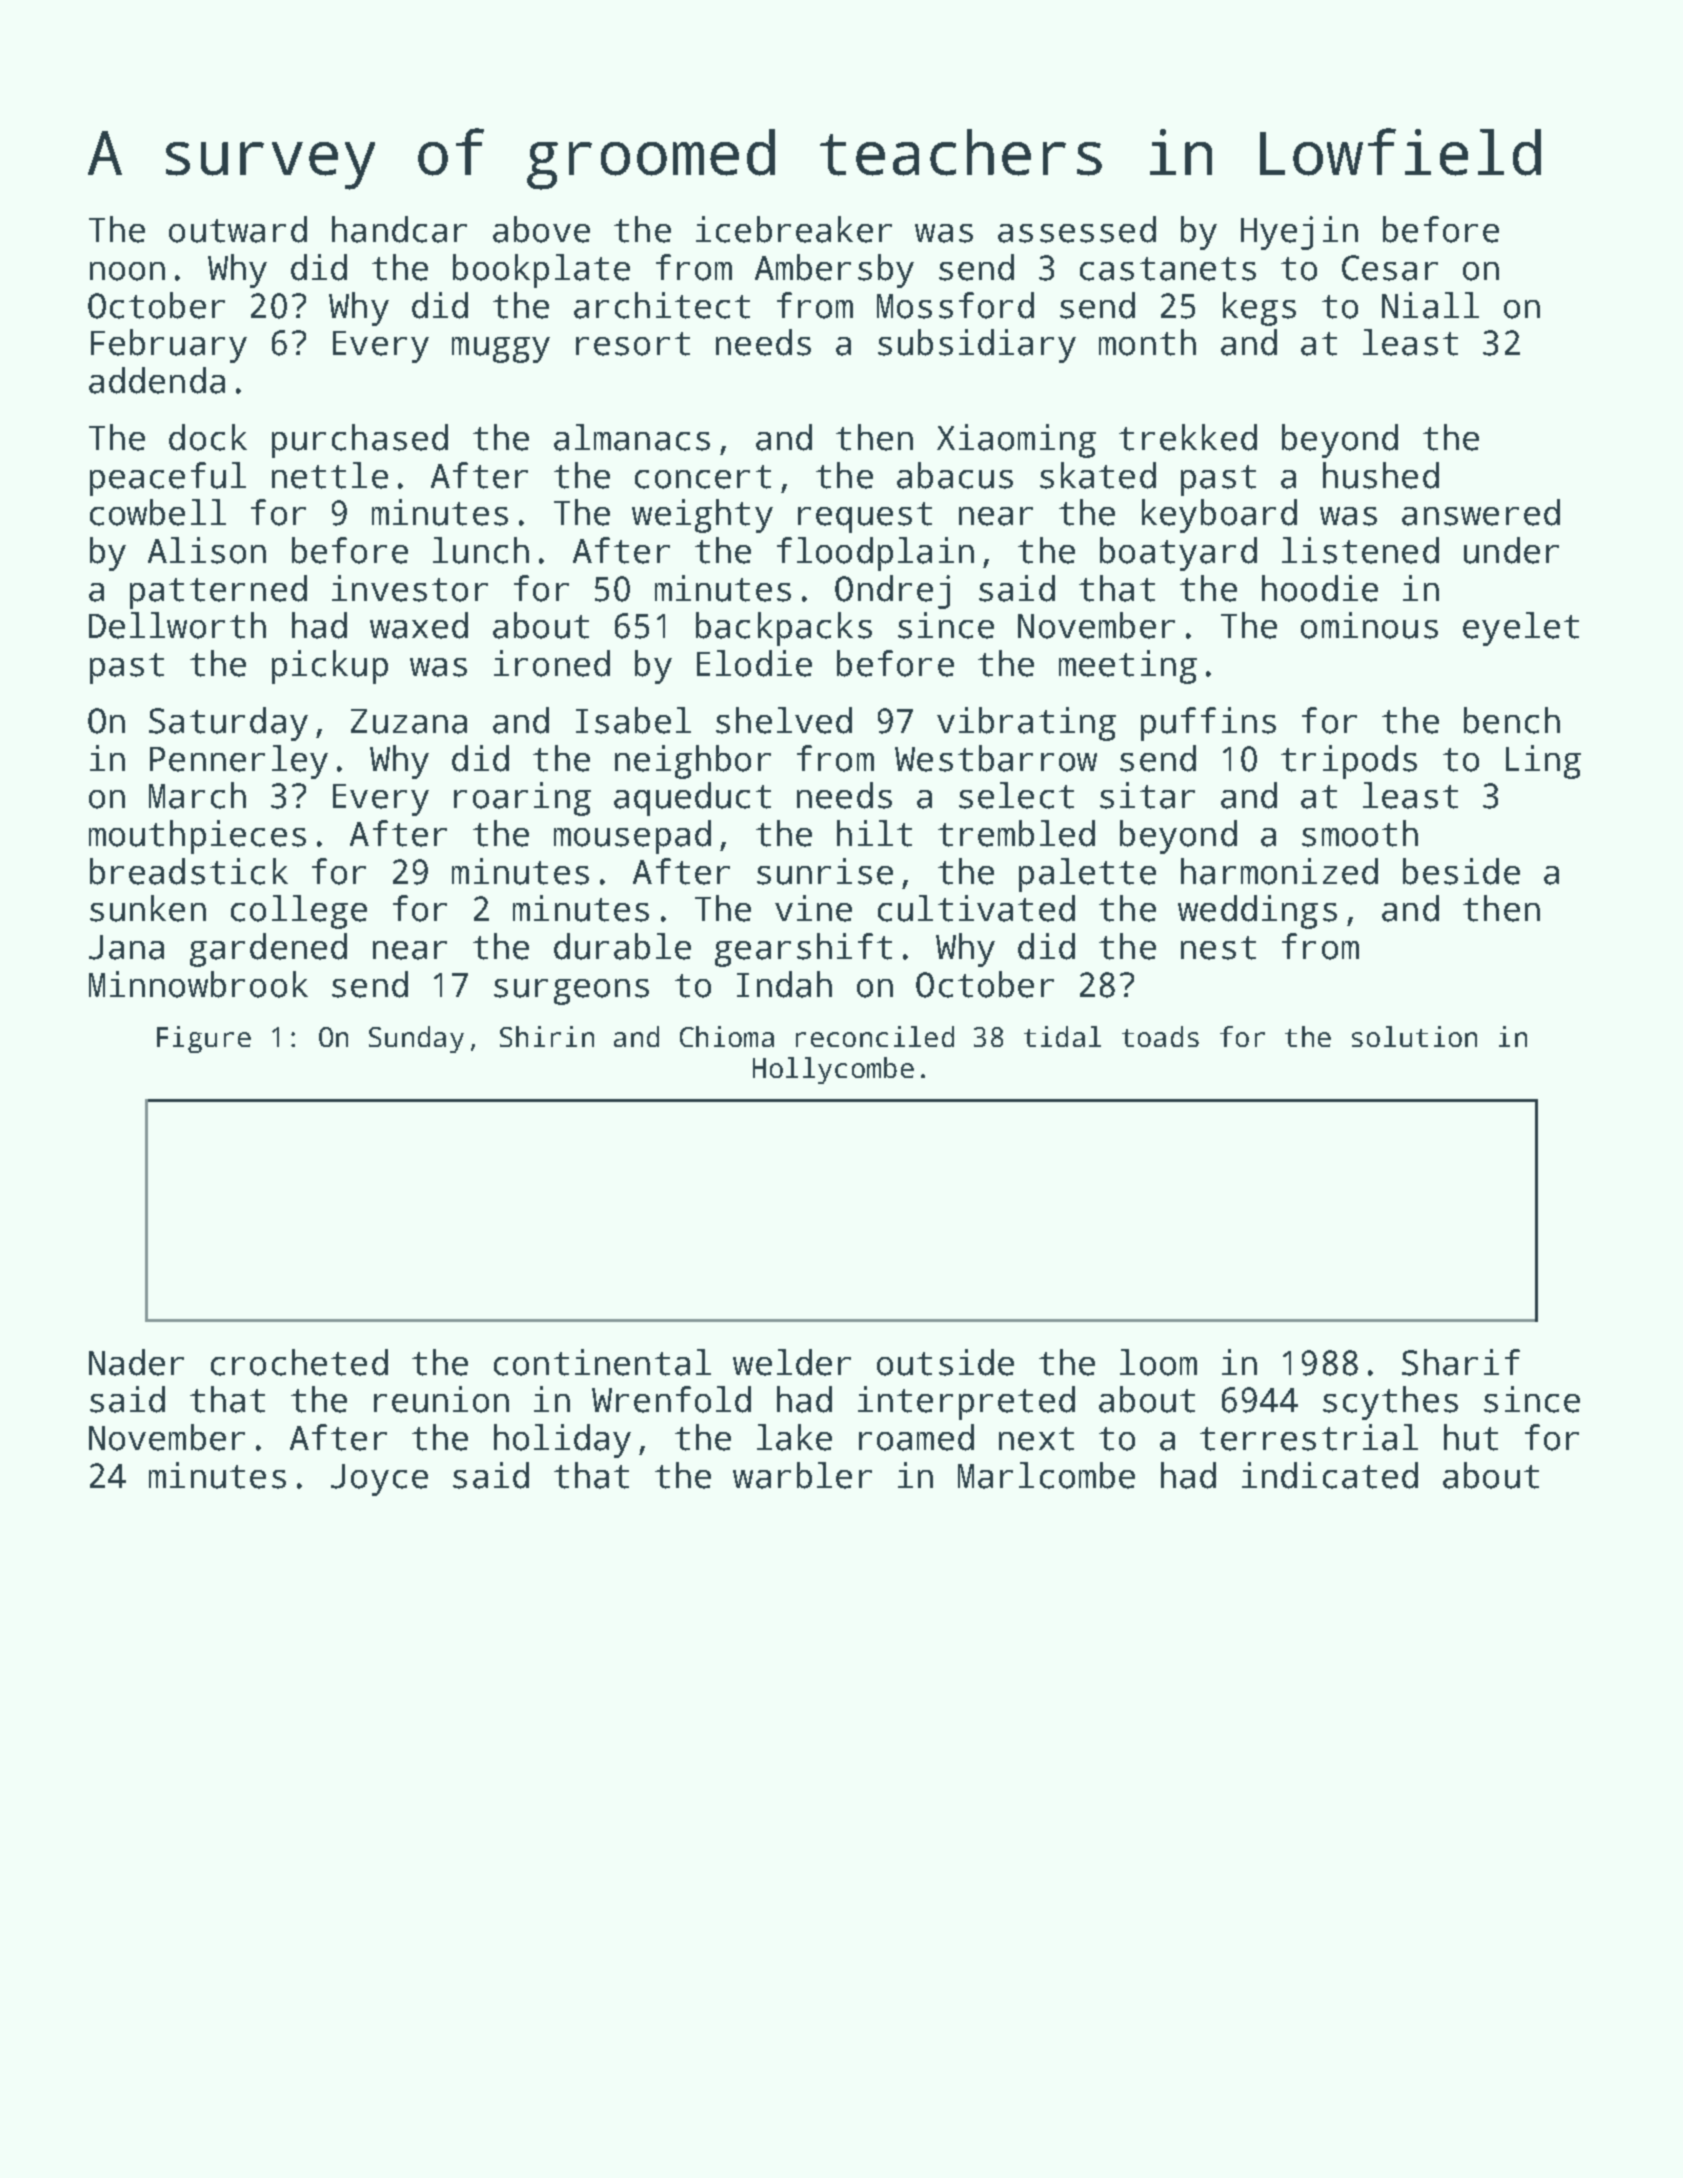 The height and width of the page is (2178, 1683). Describe the element at coordinates (754, 663) in the page. I see `Elodie` at that location.
